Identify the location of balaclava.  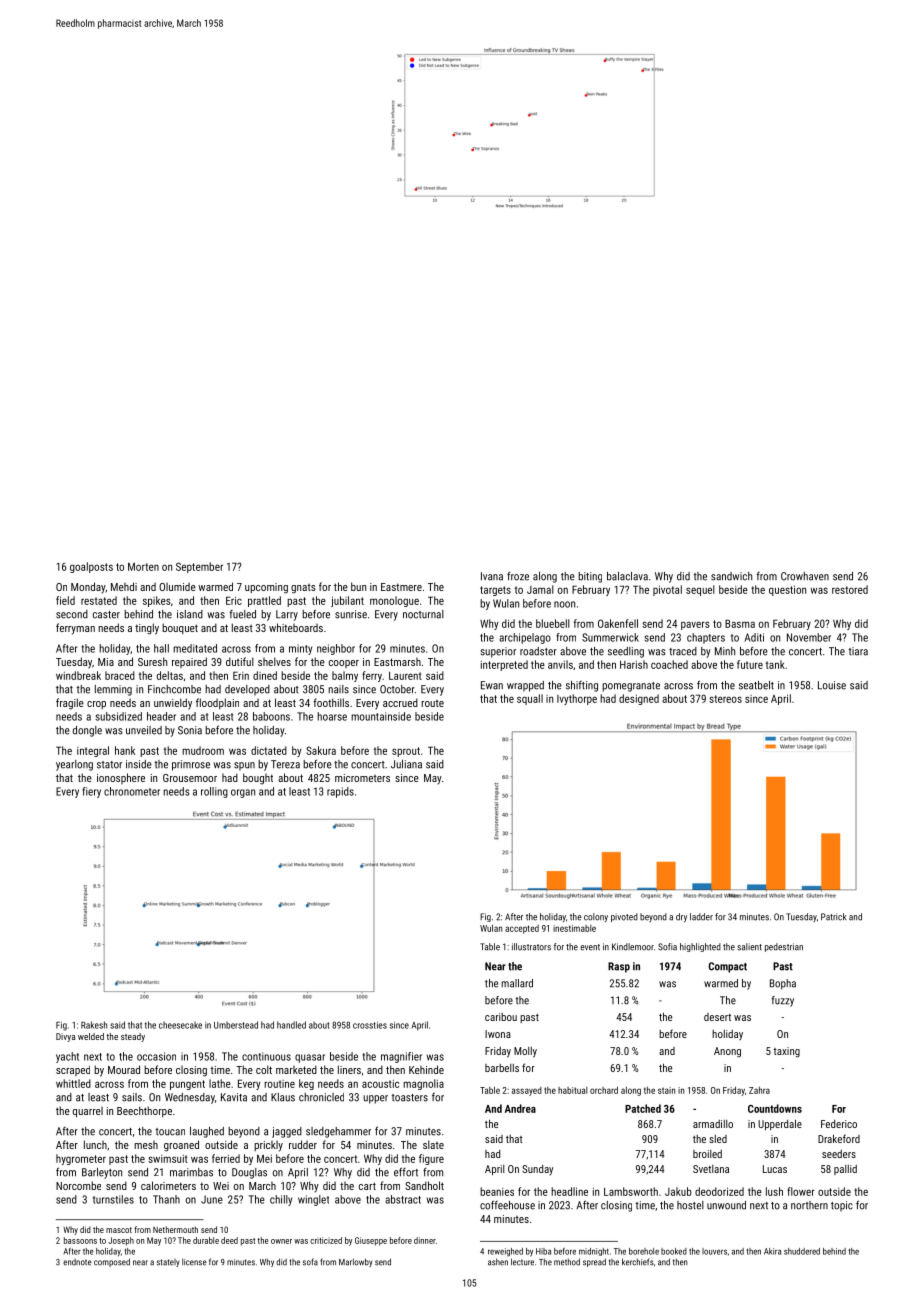
(627, 576).
